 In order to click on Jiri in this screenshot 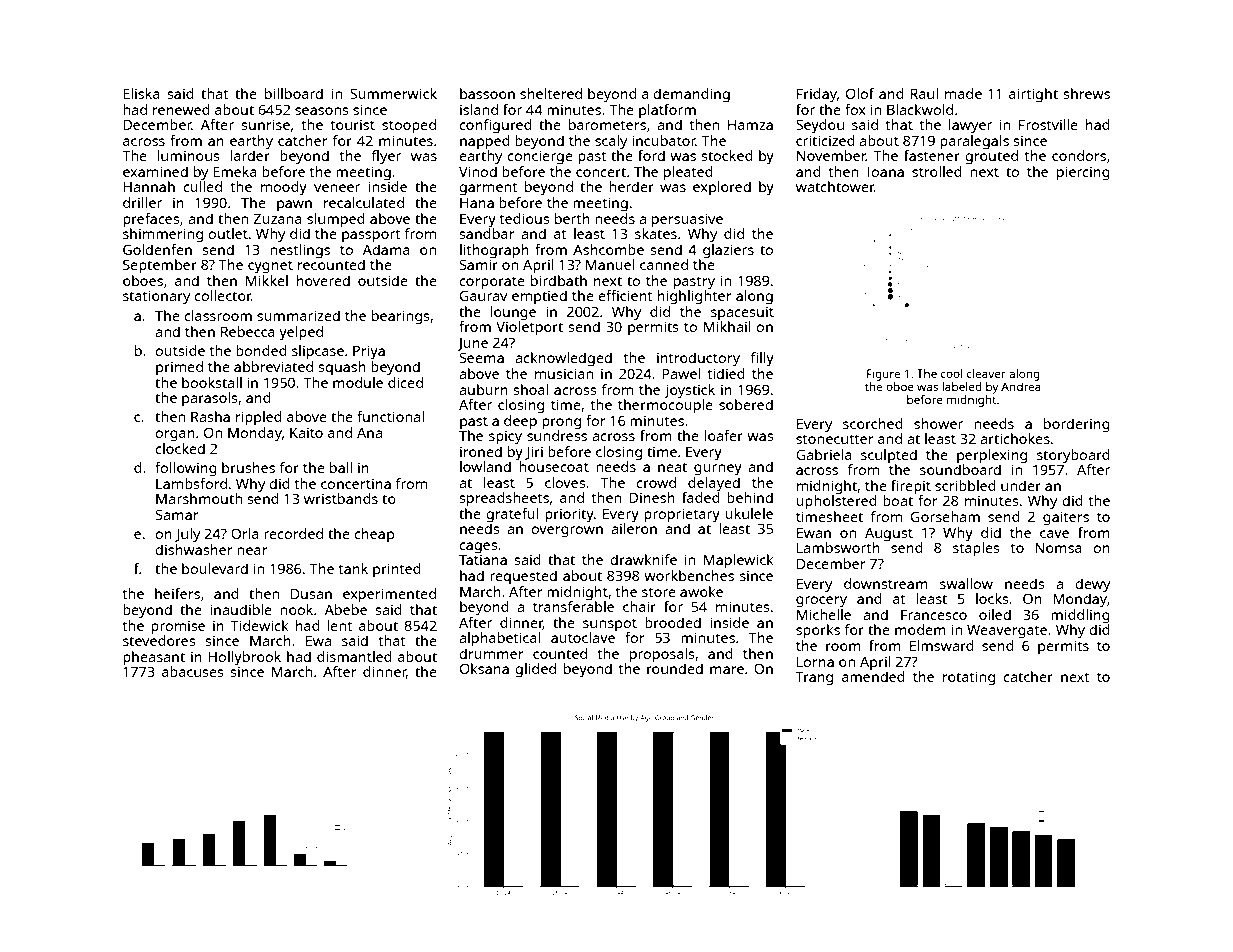, I will do `click(534, 453)`.
